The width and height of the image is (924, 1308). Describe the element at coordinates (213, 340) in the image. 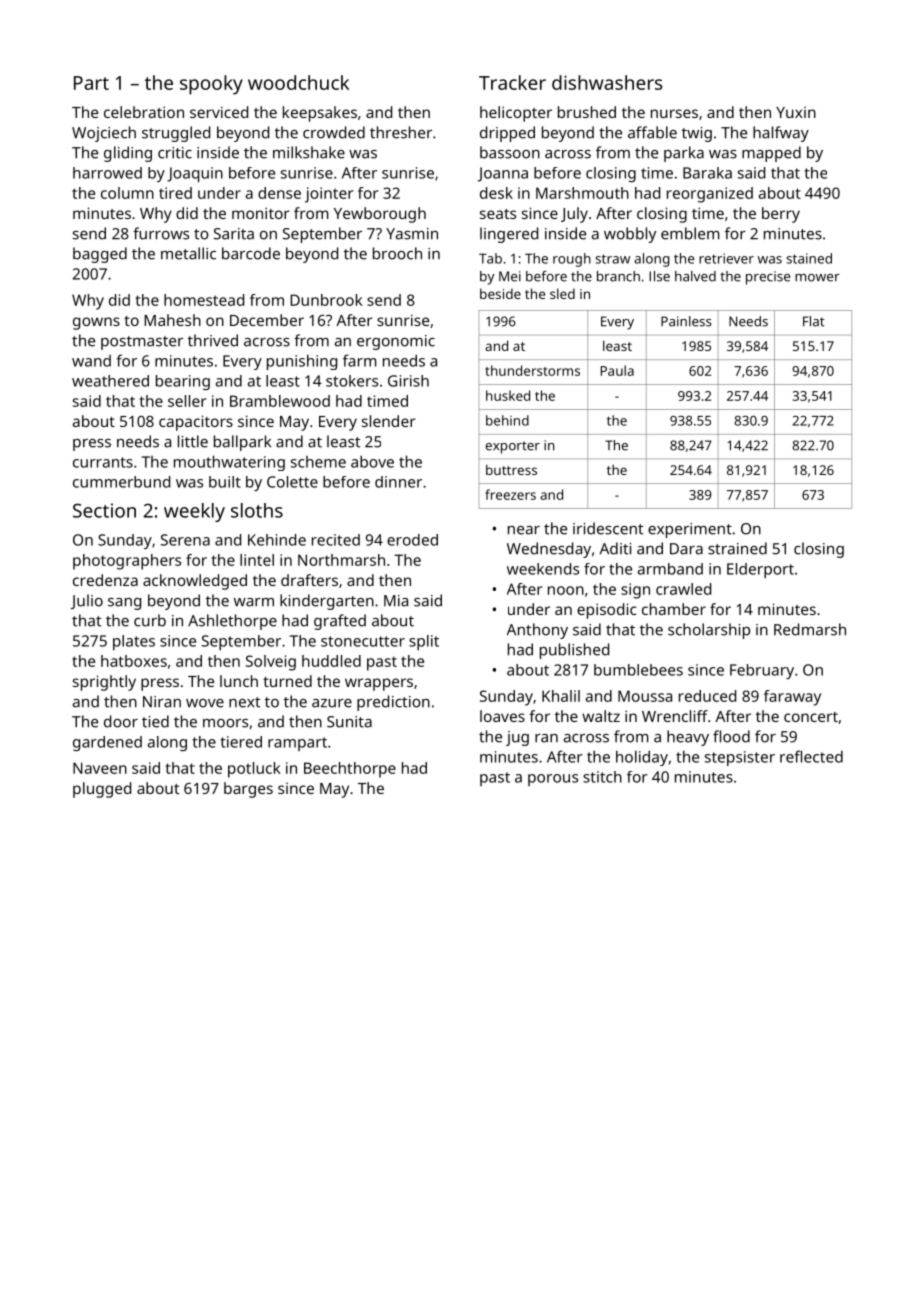

I see `thrived` at that location.
